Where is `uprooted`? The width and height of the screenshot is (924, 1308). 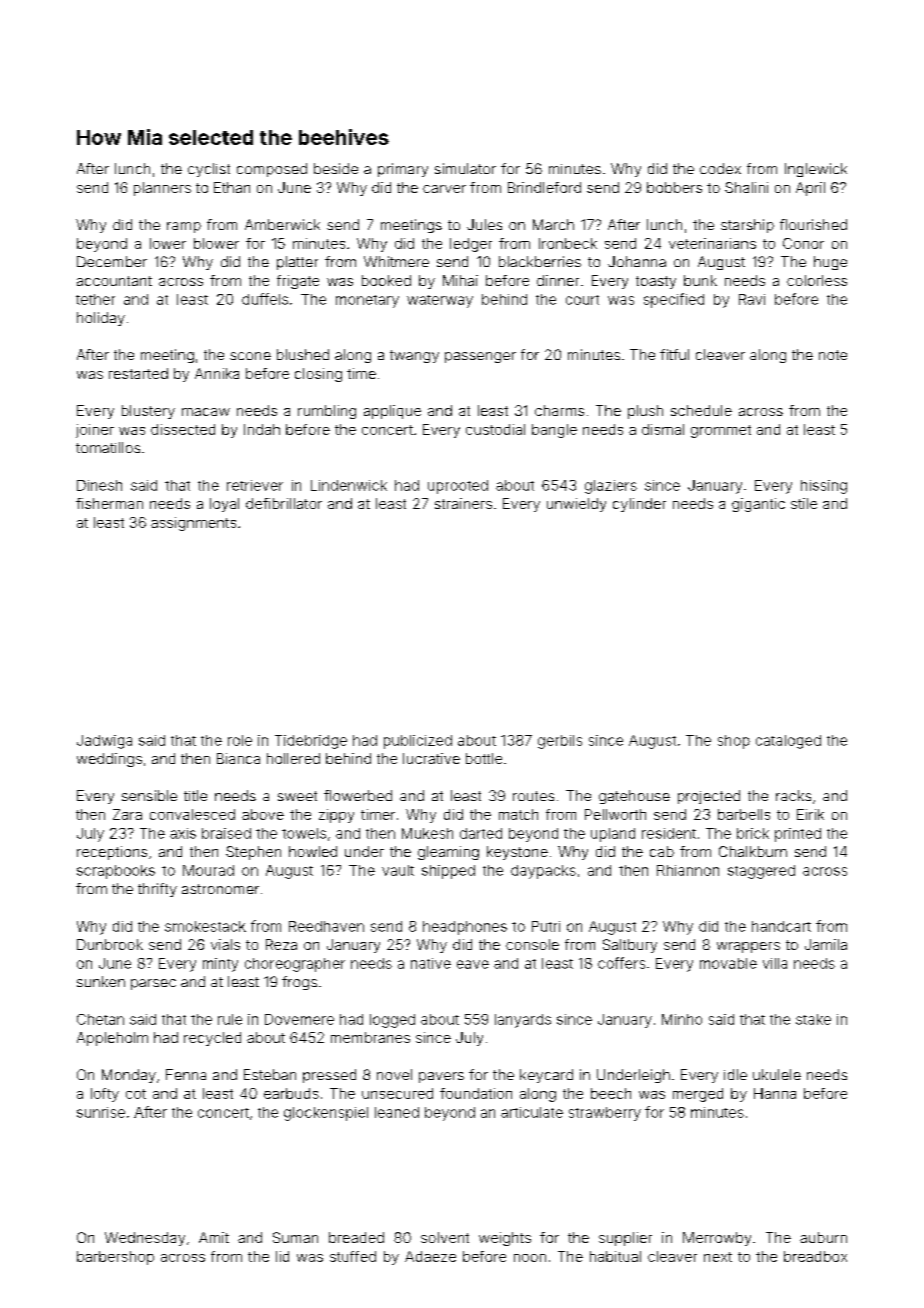 uprooted is located at coordinates (458, 487).
